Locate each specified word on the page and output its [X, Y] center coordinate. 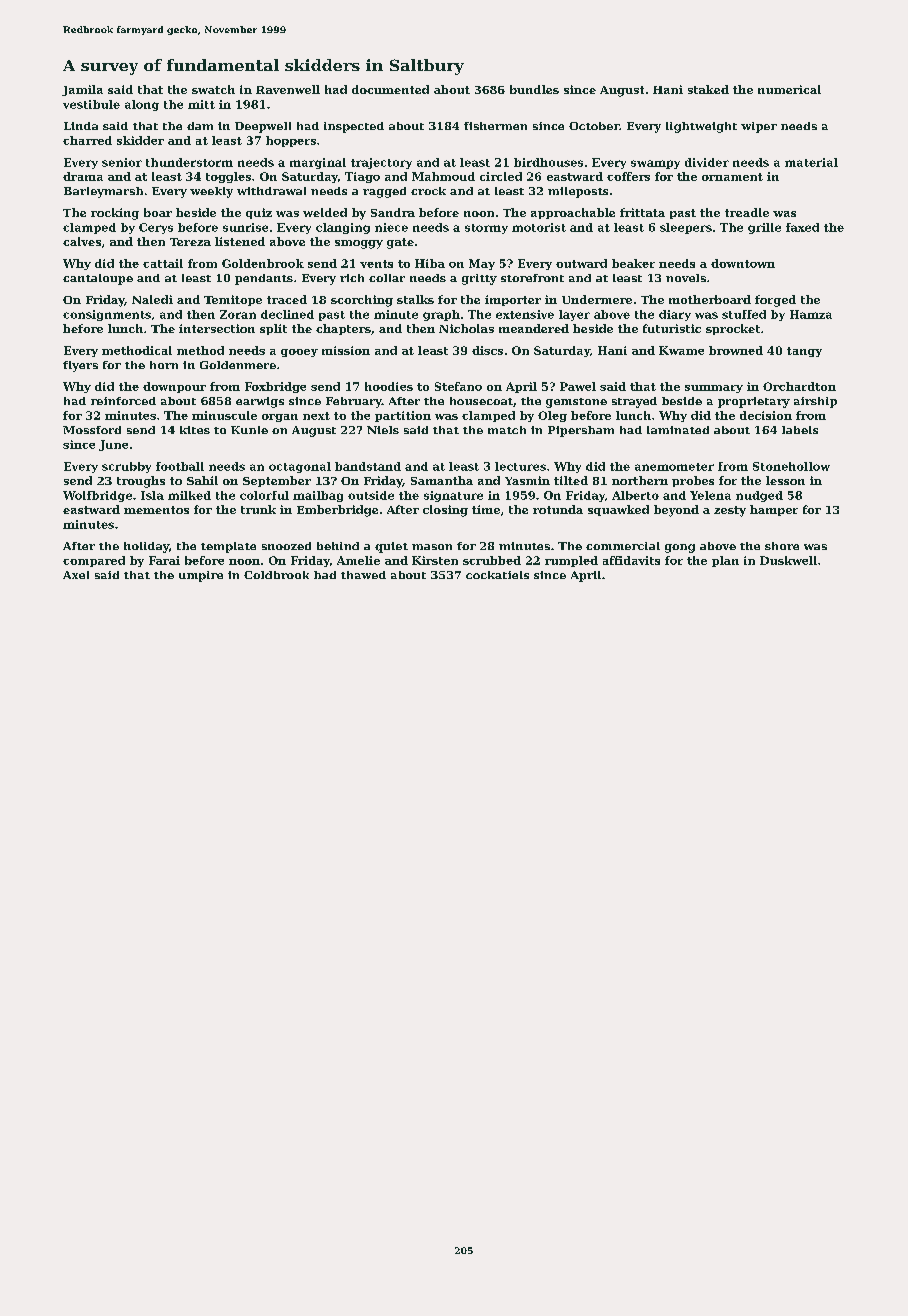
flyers [80, 366]
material [811, 162]
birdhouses [548, 162]
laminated [678, 430]
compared [94, 561]
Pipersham [581, 431]
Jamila [82, 90]
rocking [115, 214]
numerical [789, 89]
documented [390, 89]
